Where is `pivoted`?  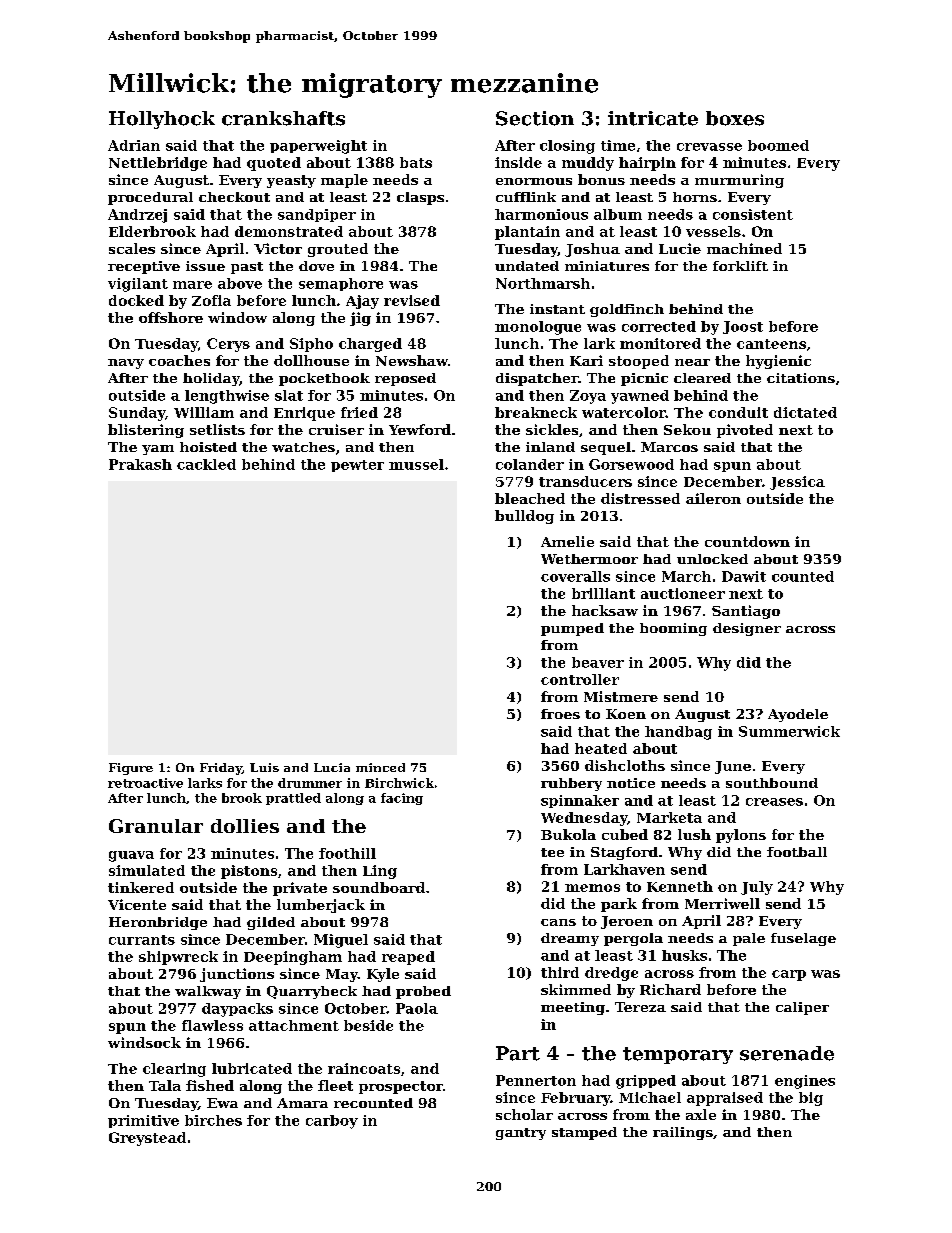
pivoted is located at coordinates (745, 431).
